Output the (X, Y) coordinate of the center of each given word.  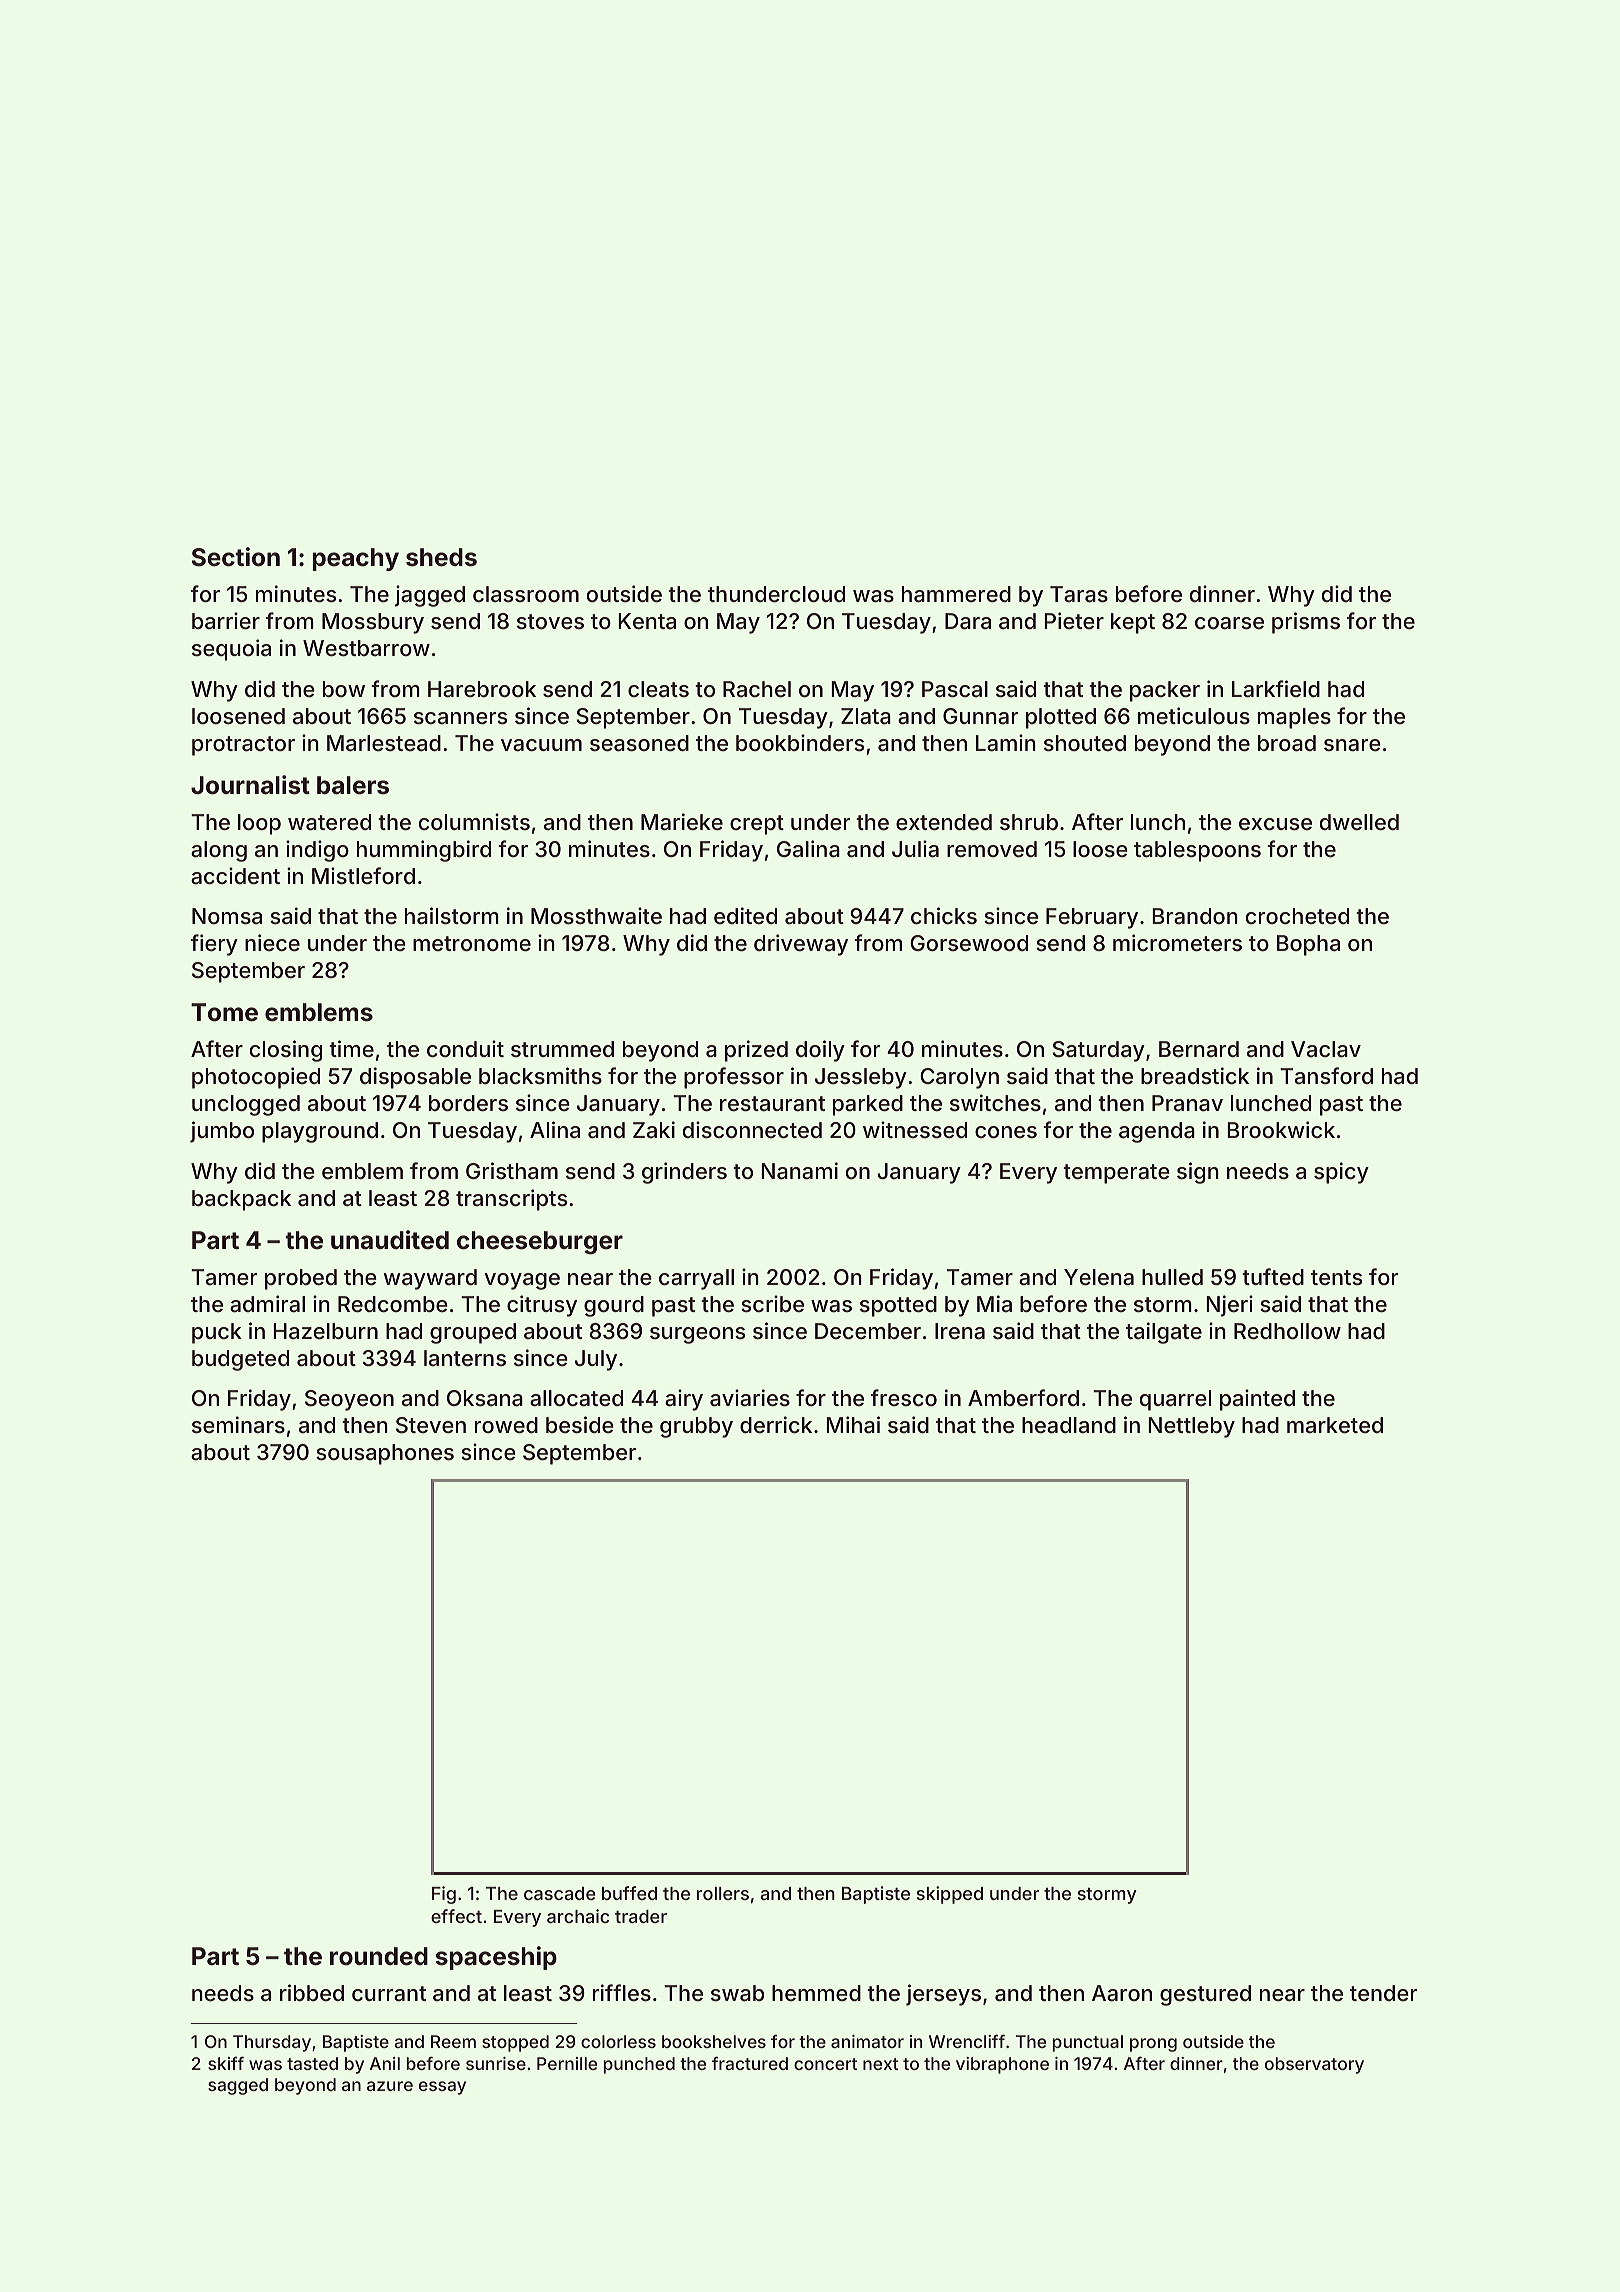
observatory (1314, 2065)
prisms (1306, 623)
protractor (243, 746)
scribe (772, 1303)
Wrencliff (967, 2041)
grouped (473, 1333)
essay (442, 2088)
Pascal (955, 689)
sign (1198, 1173)
